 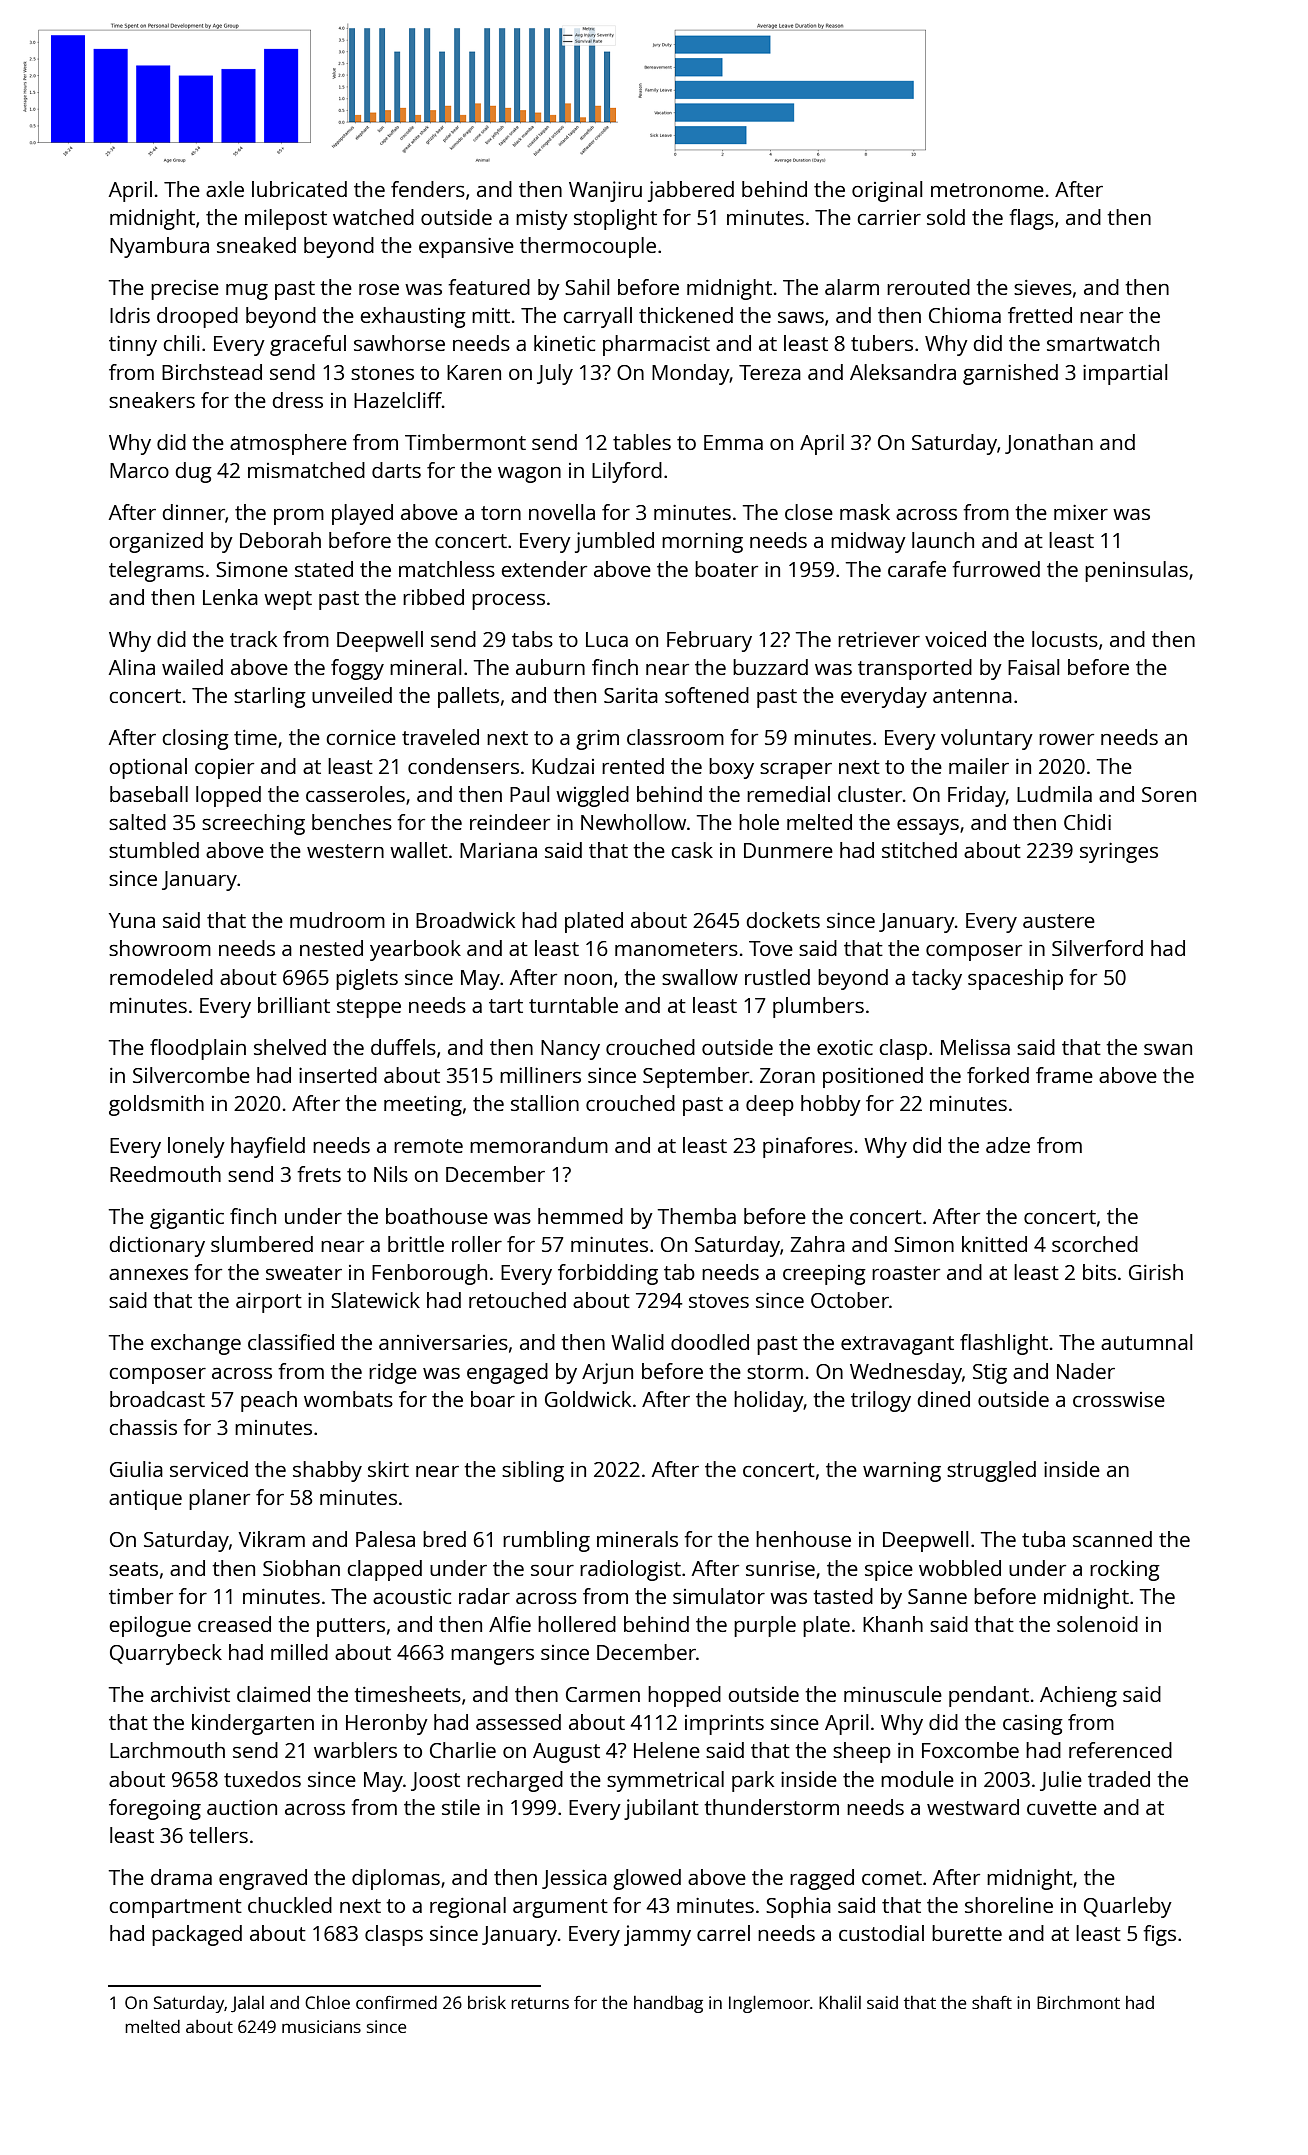 What do you see at coordinates (973, 1807) in the document?
I see `westward` at bounding box center [973, 1807].
